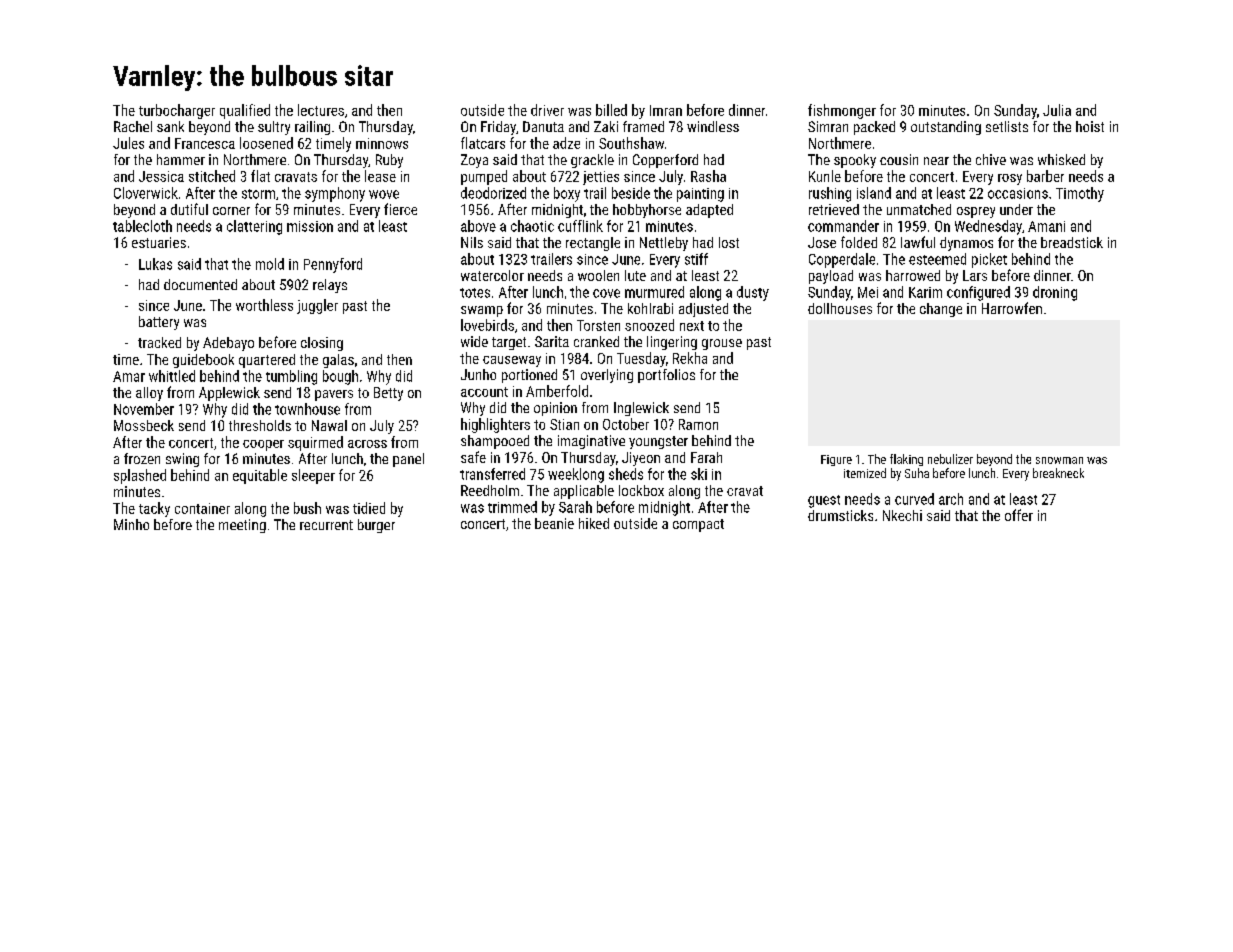  What do you see at coordinates (1055, 293) in the document?
I see `droning` at bounding box center [1055, 293].
